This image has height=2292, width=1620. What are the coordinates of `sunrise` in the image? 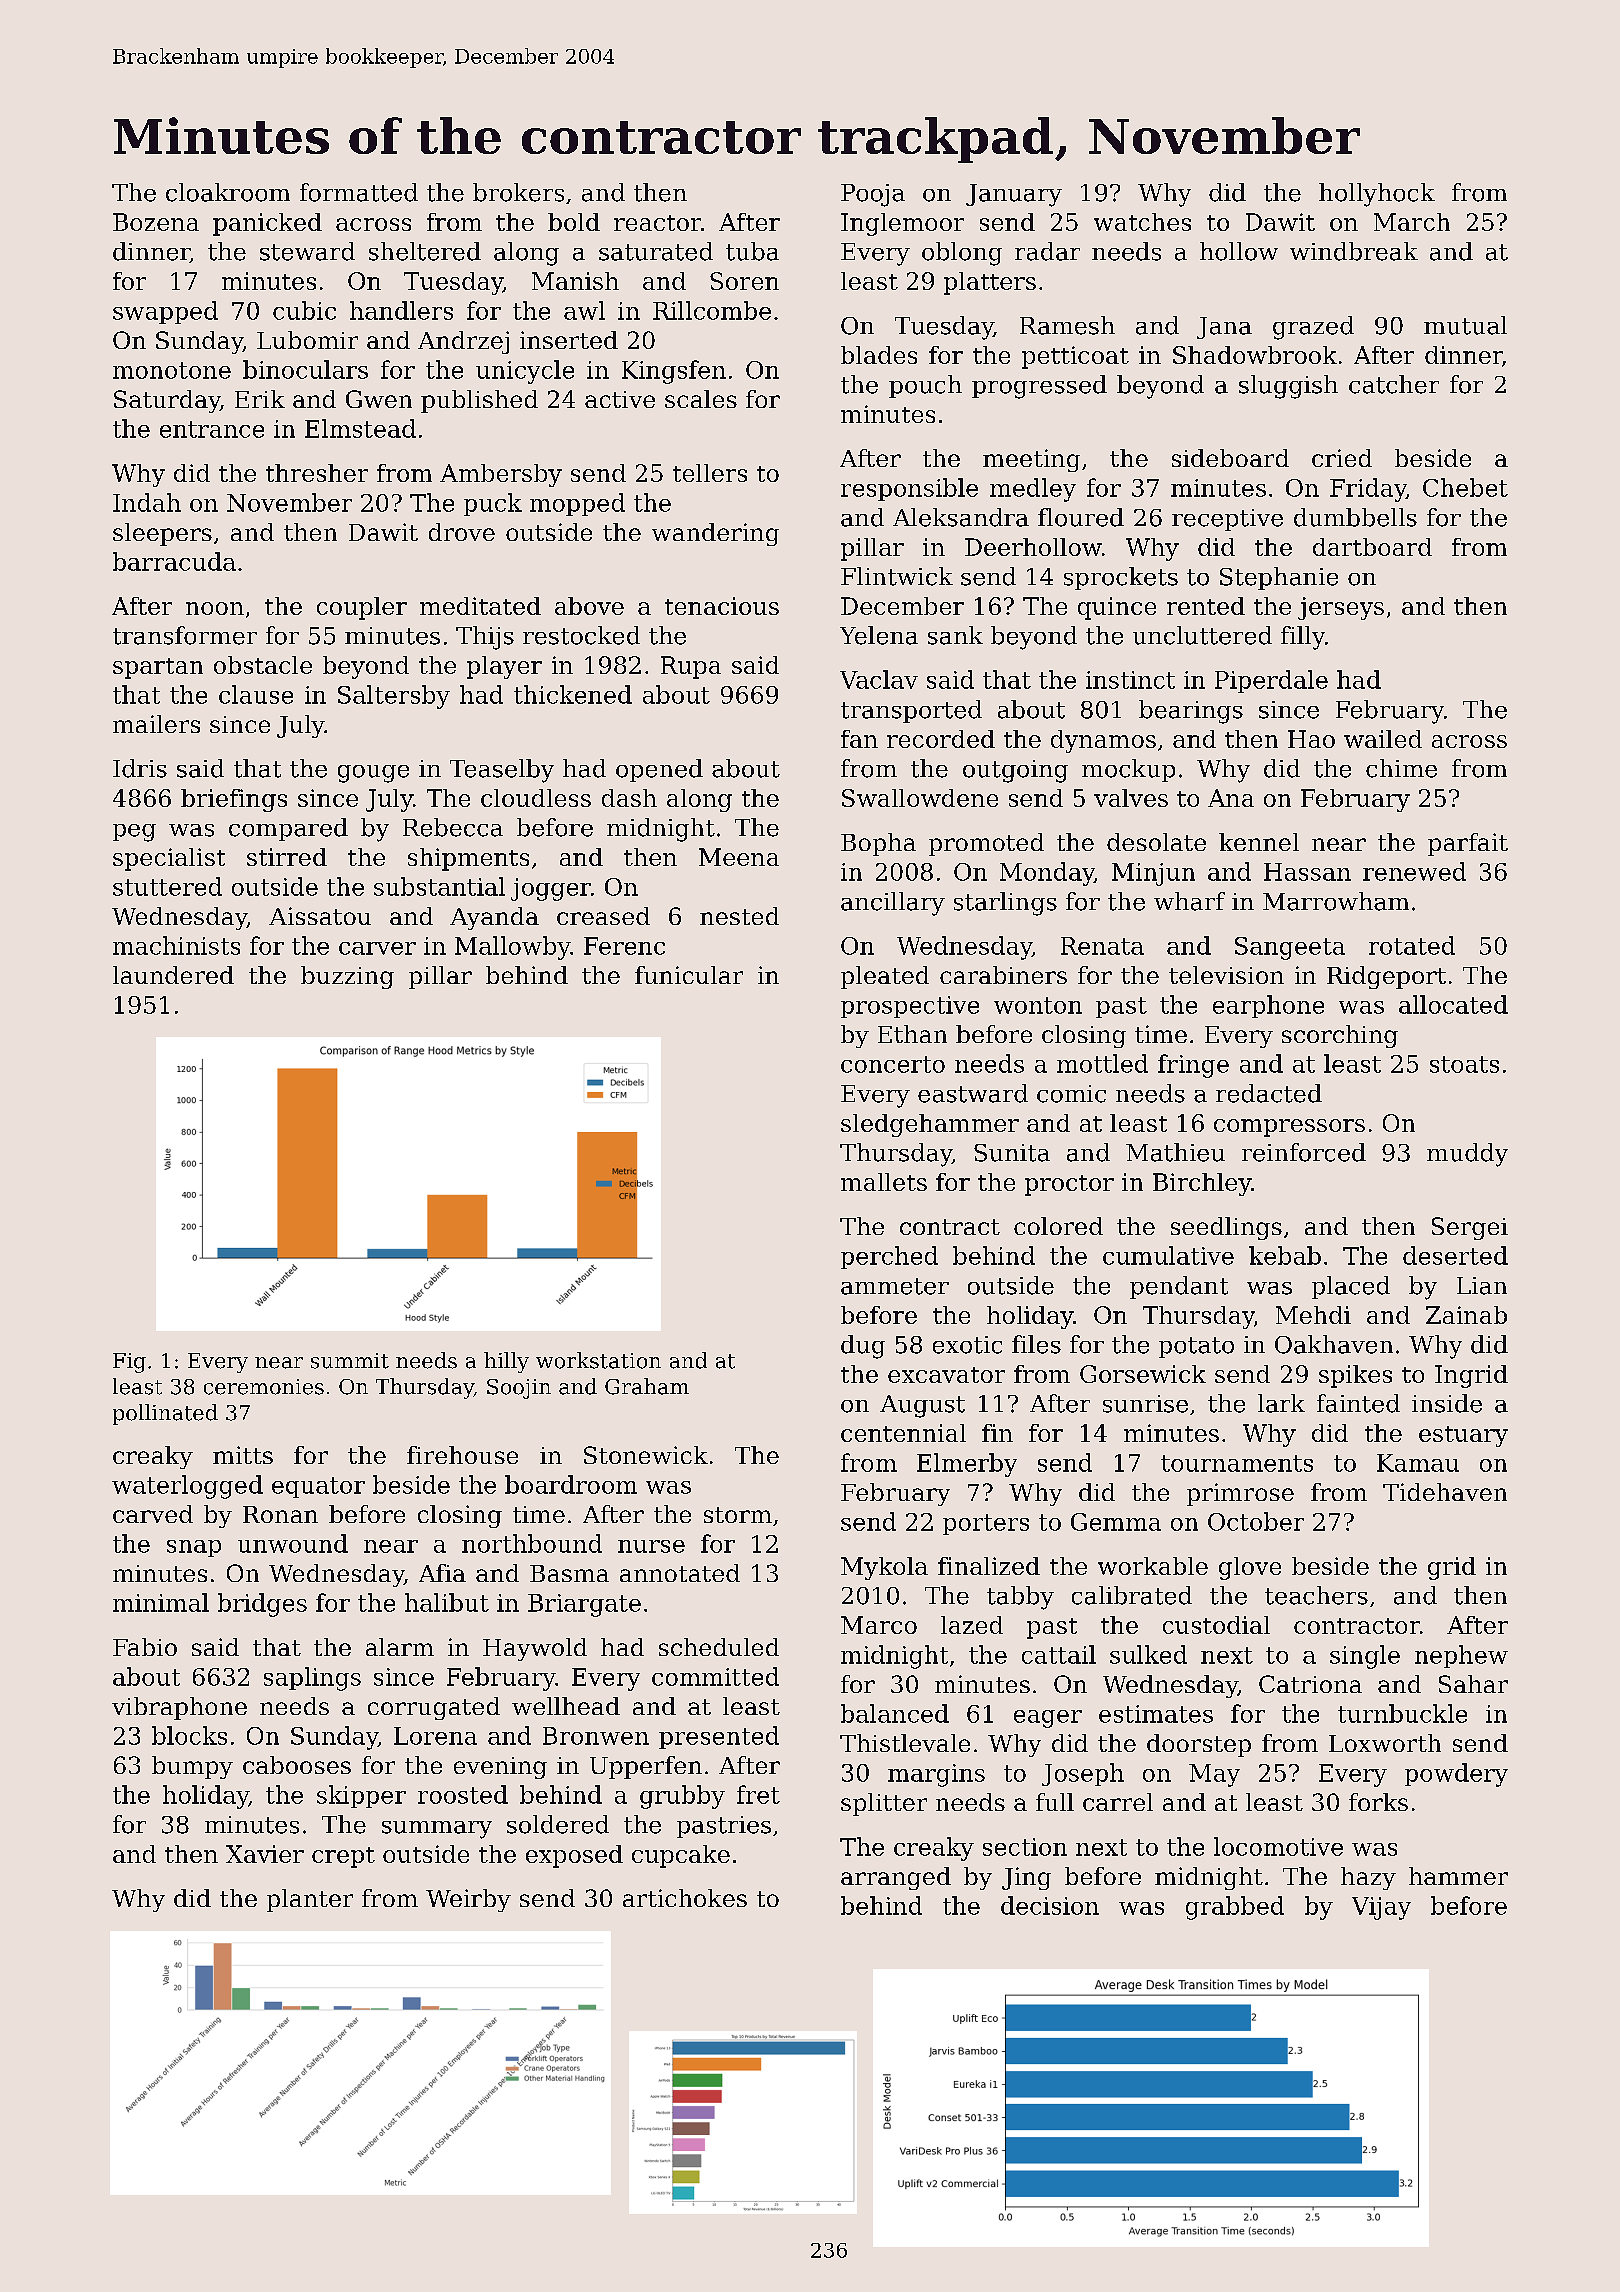 It's located at (1145, 1404).
